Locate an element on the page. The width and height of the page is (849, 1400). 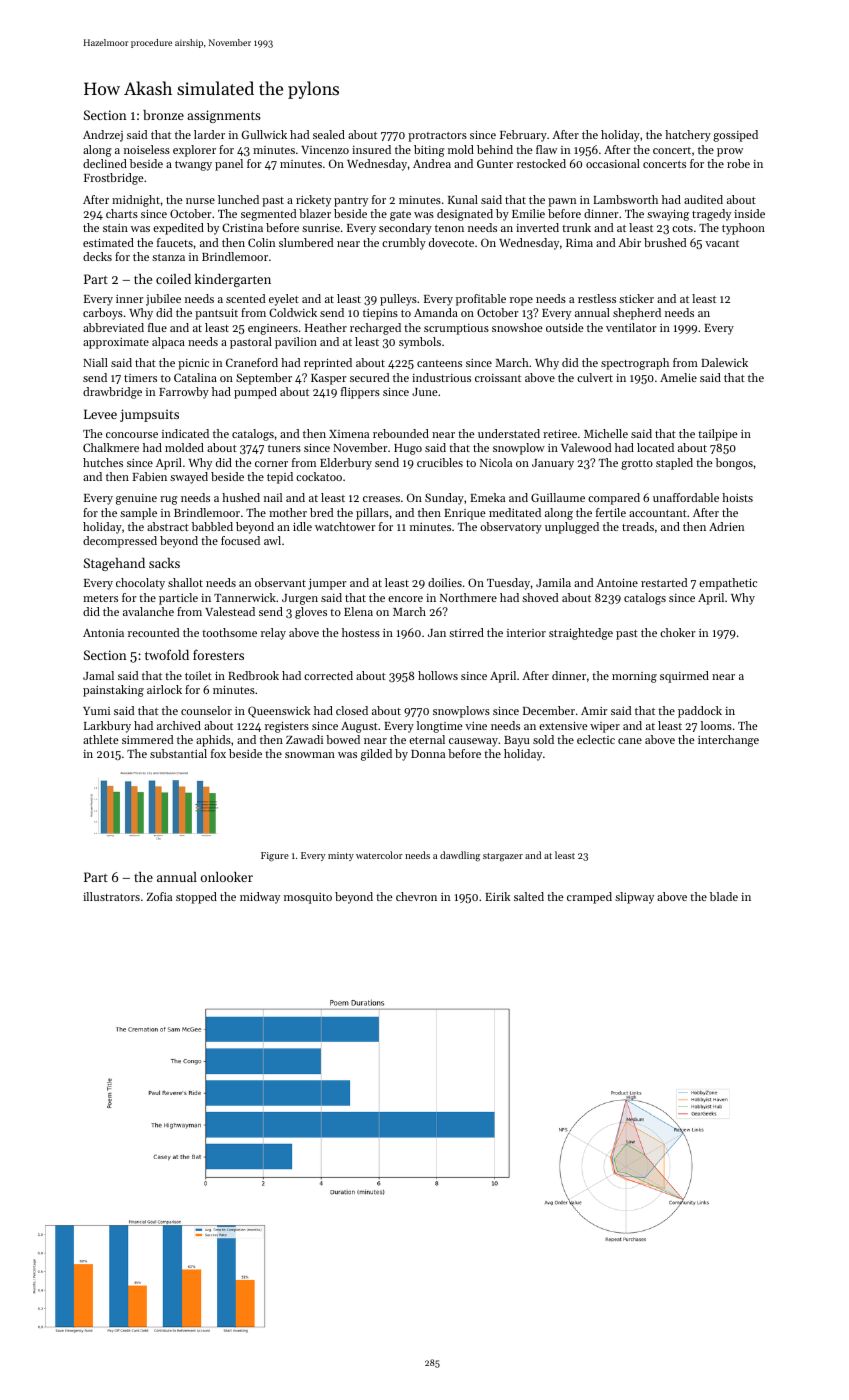
archived is located at coordinates (179, 725).
